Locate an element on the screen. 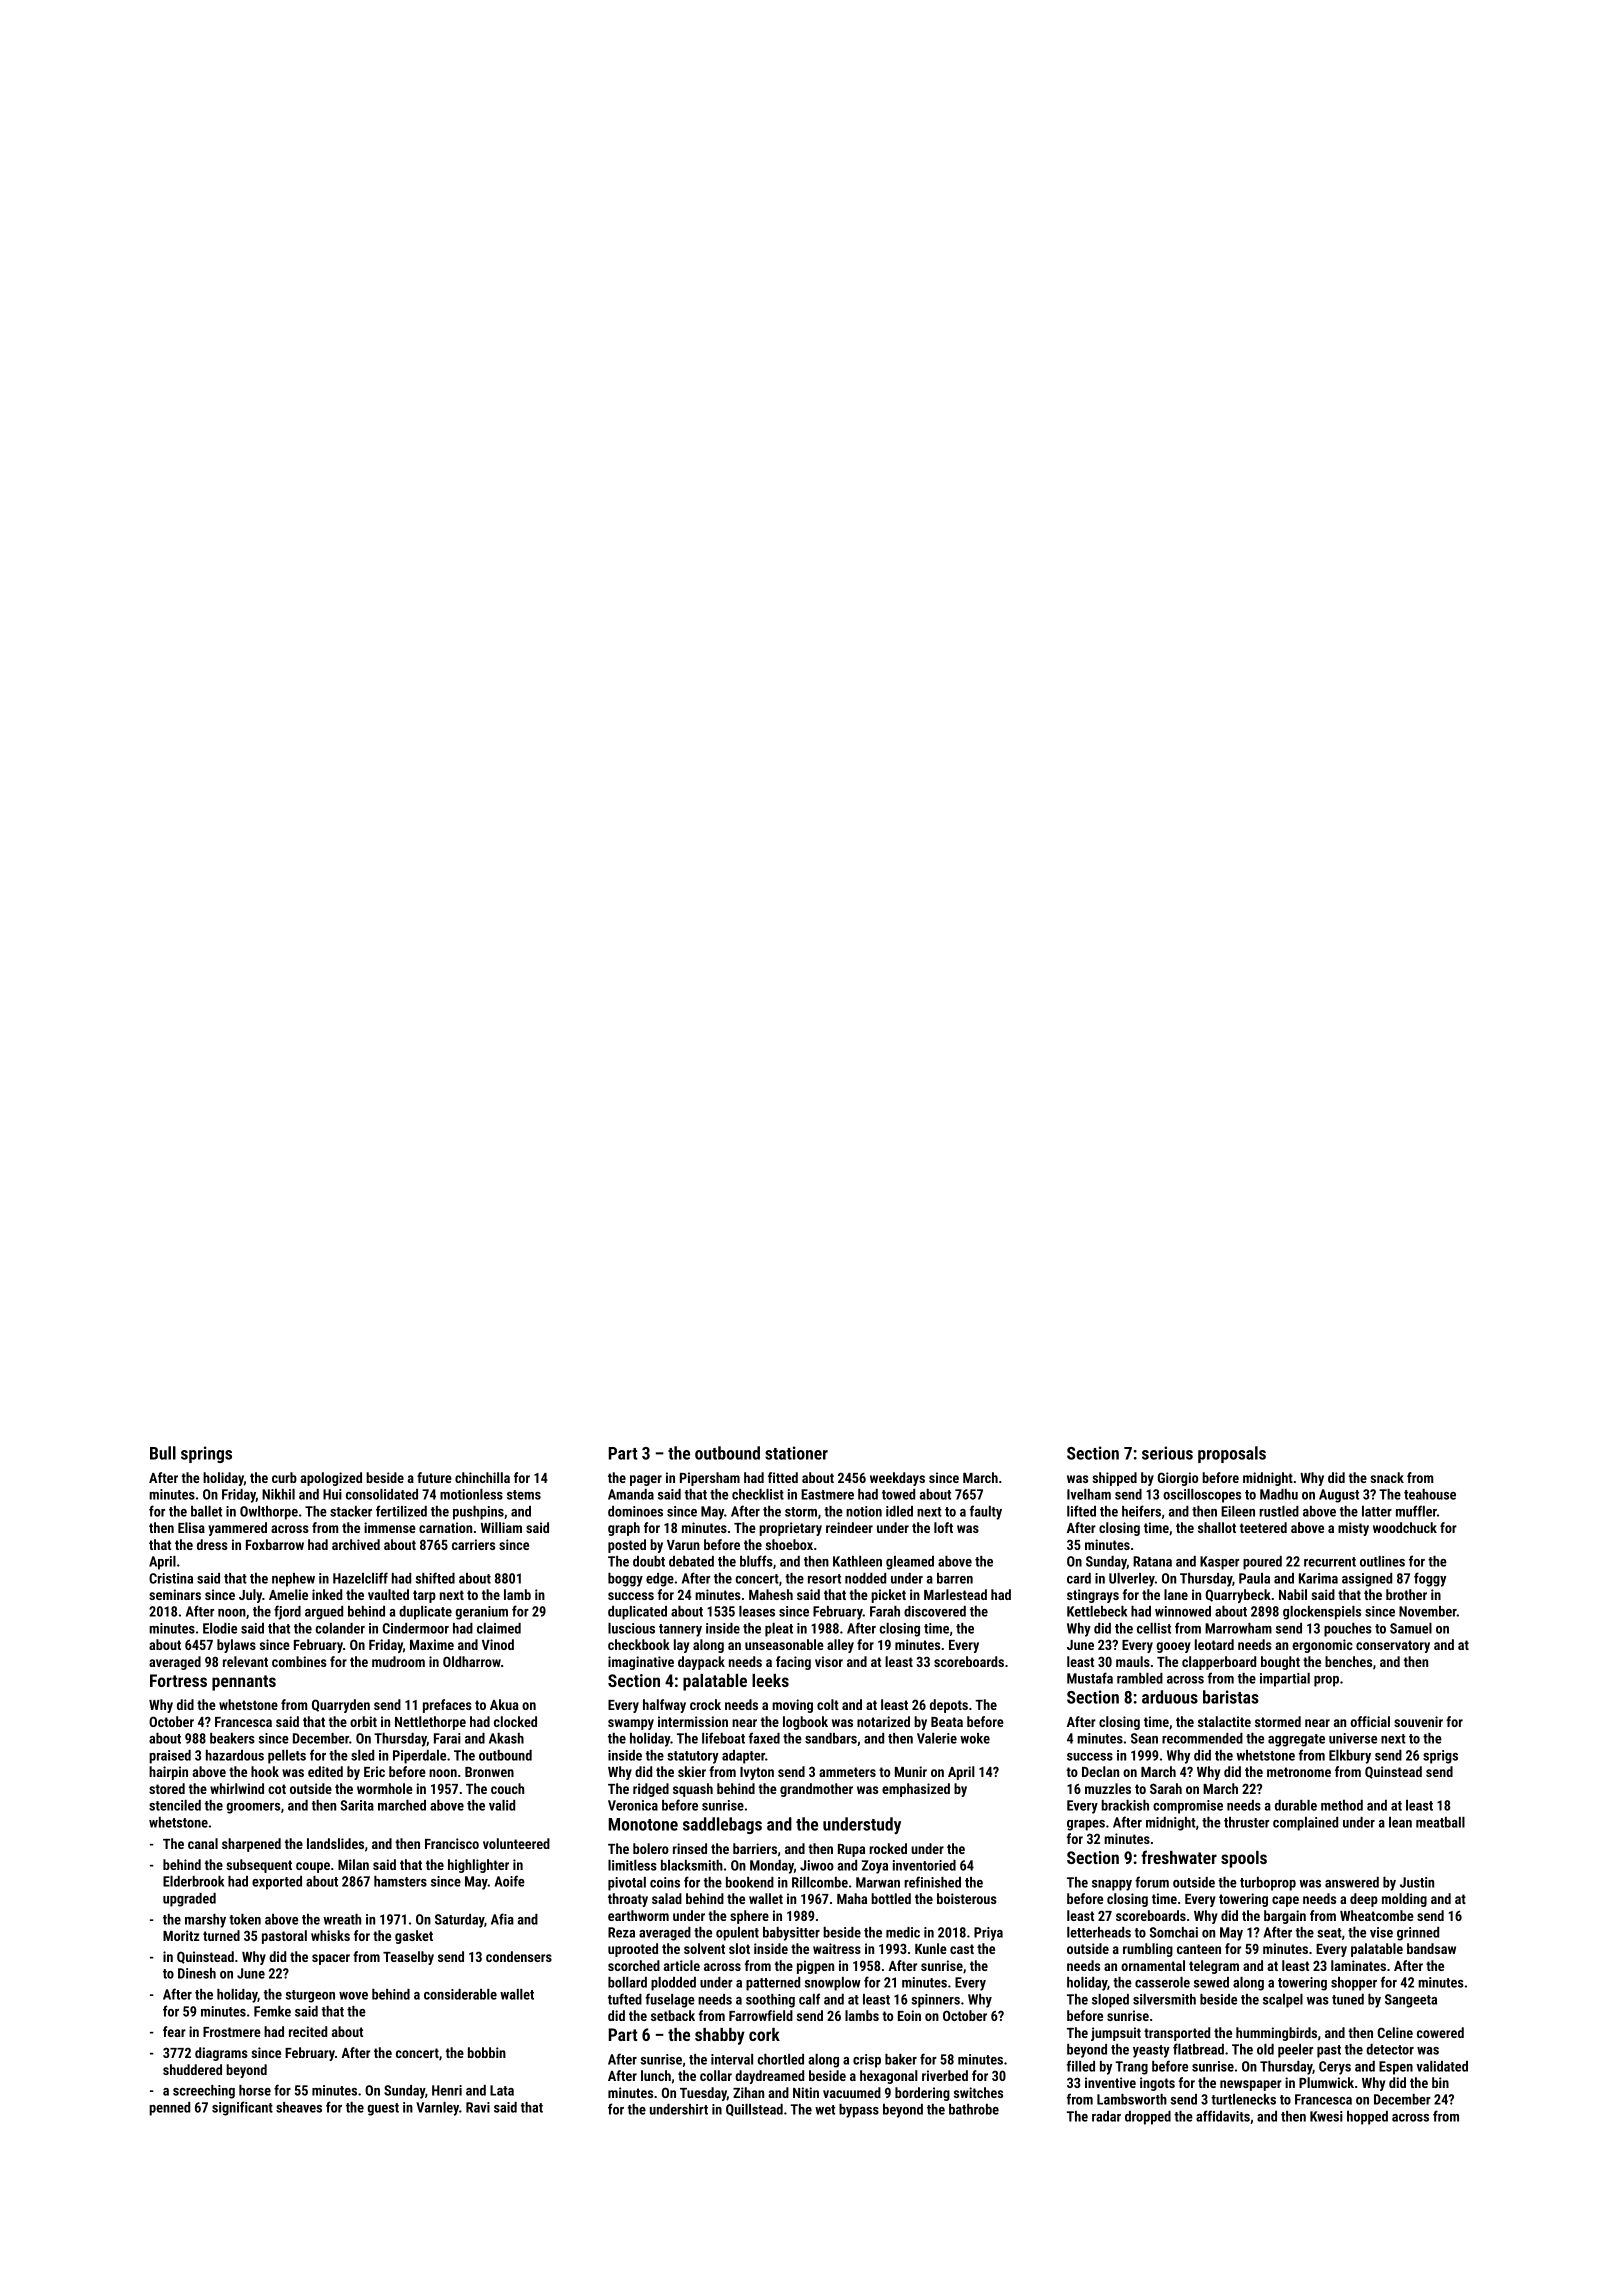 The height and width of the screenshot is (2292, 1620). hook is located at coordinates (265, 1771).
